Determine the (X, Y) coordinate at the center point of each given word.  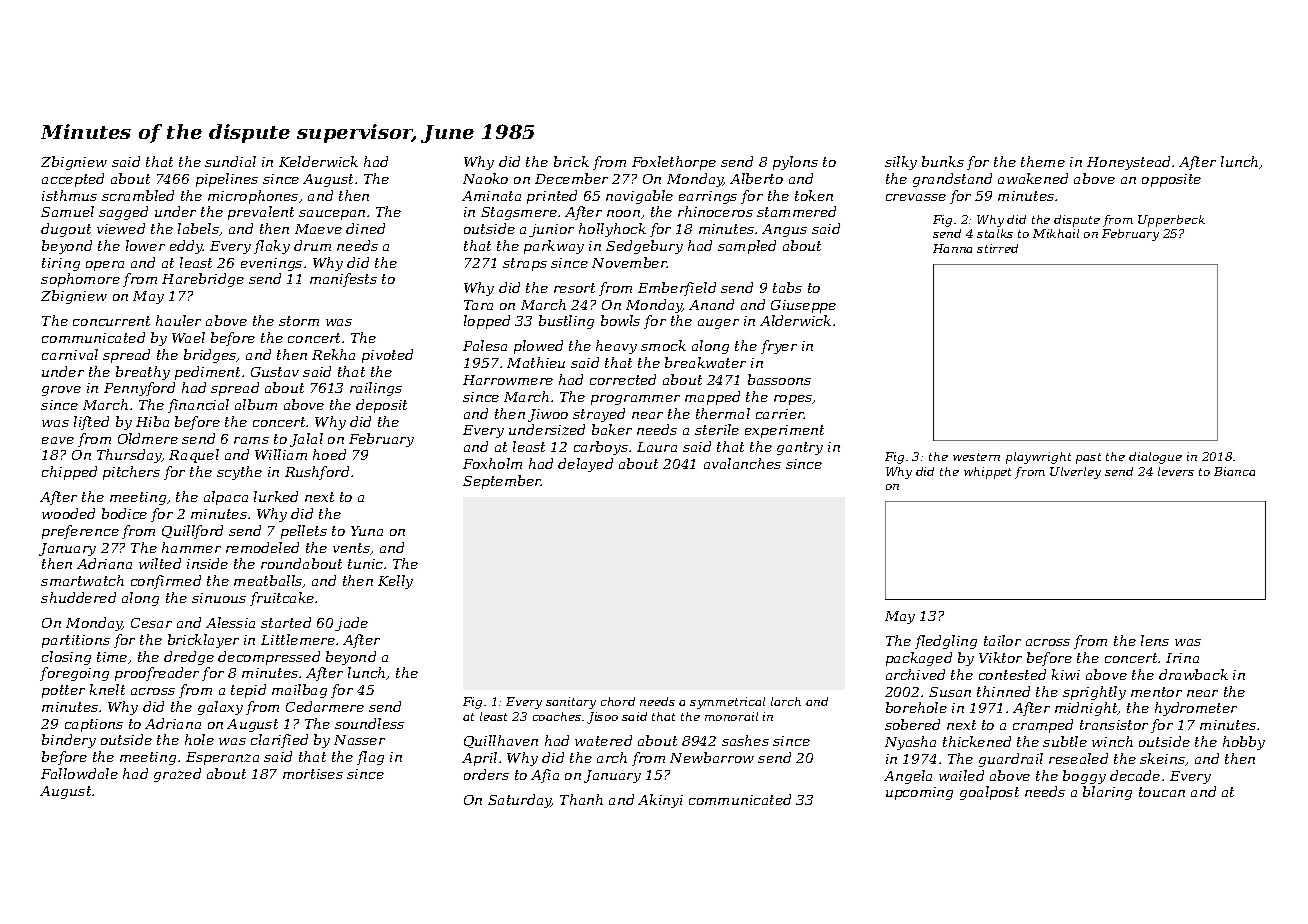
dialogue (1155, 458)
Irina (1182, 658)
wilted (160, 563)
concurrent (111, 321)
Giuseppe (803, 306)
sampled (747, 247)
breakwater (705, 362)
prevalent (261, 213)
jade (351, 624)
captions (94, 725)
